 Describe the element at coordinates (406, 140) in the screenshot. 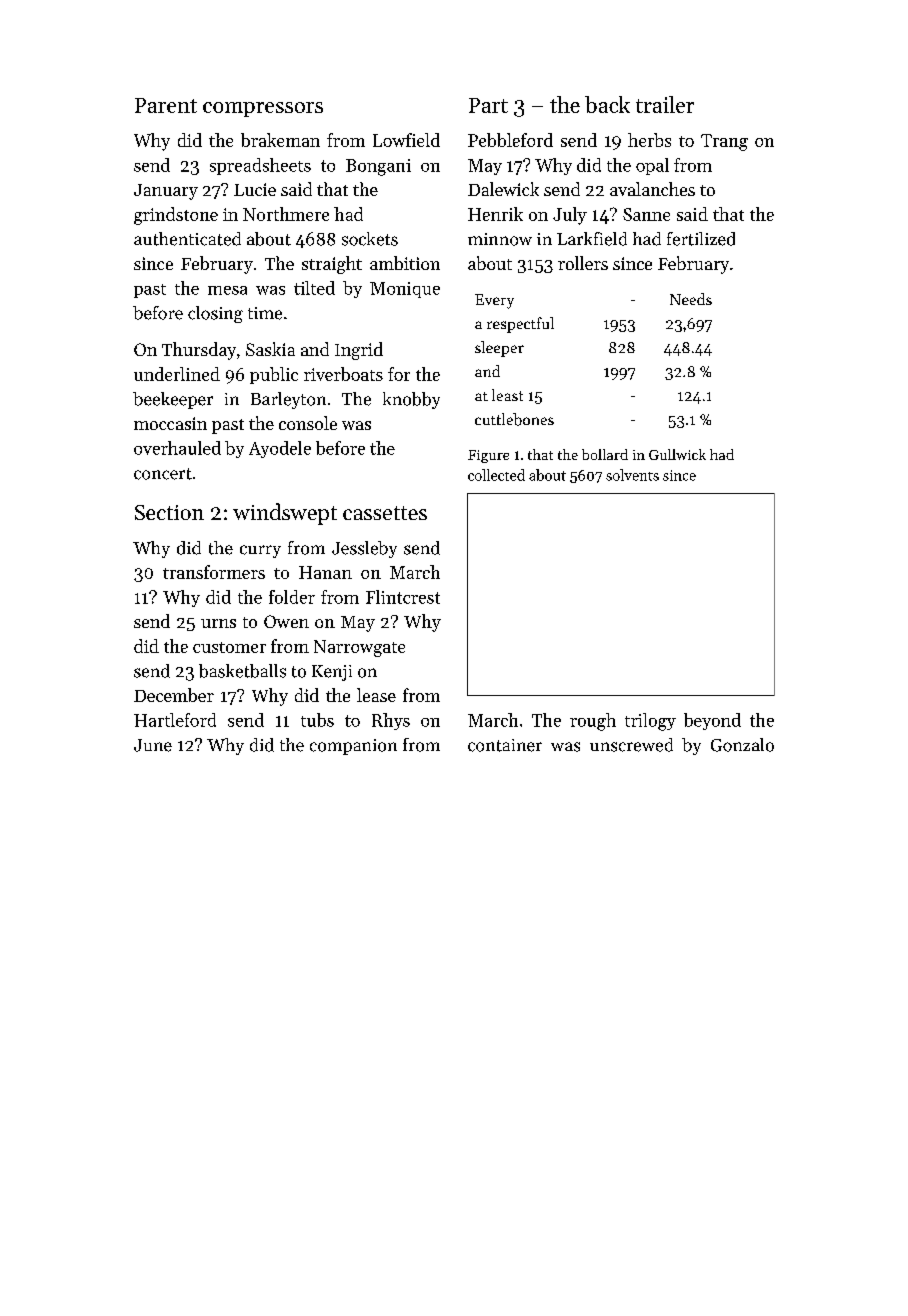

I see `Lowfield` at that location.
